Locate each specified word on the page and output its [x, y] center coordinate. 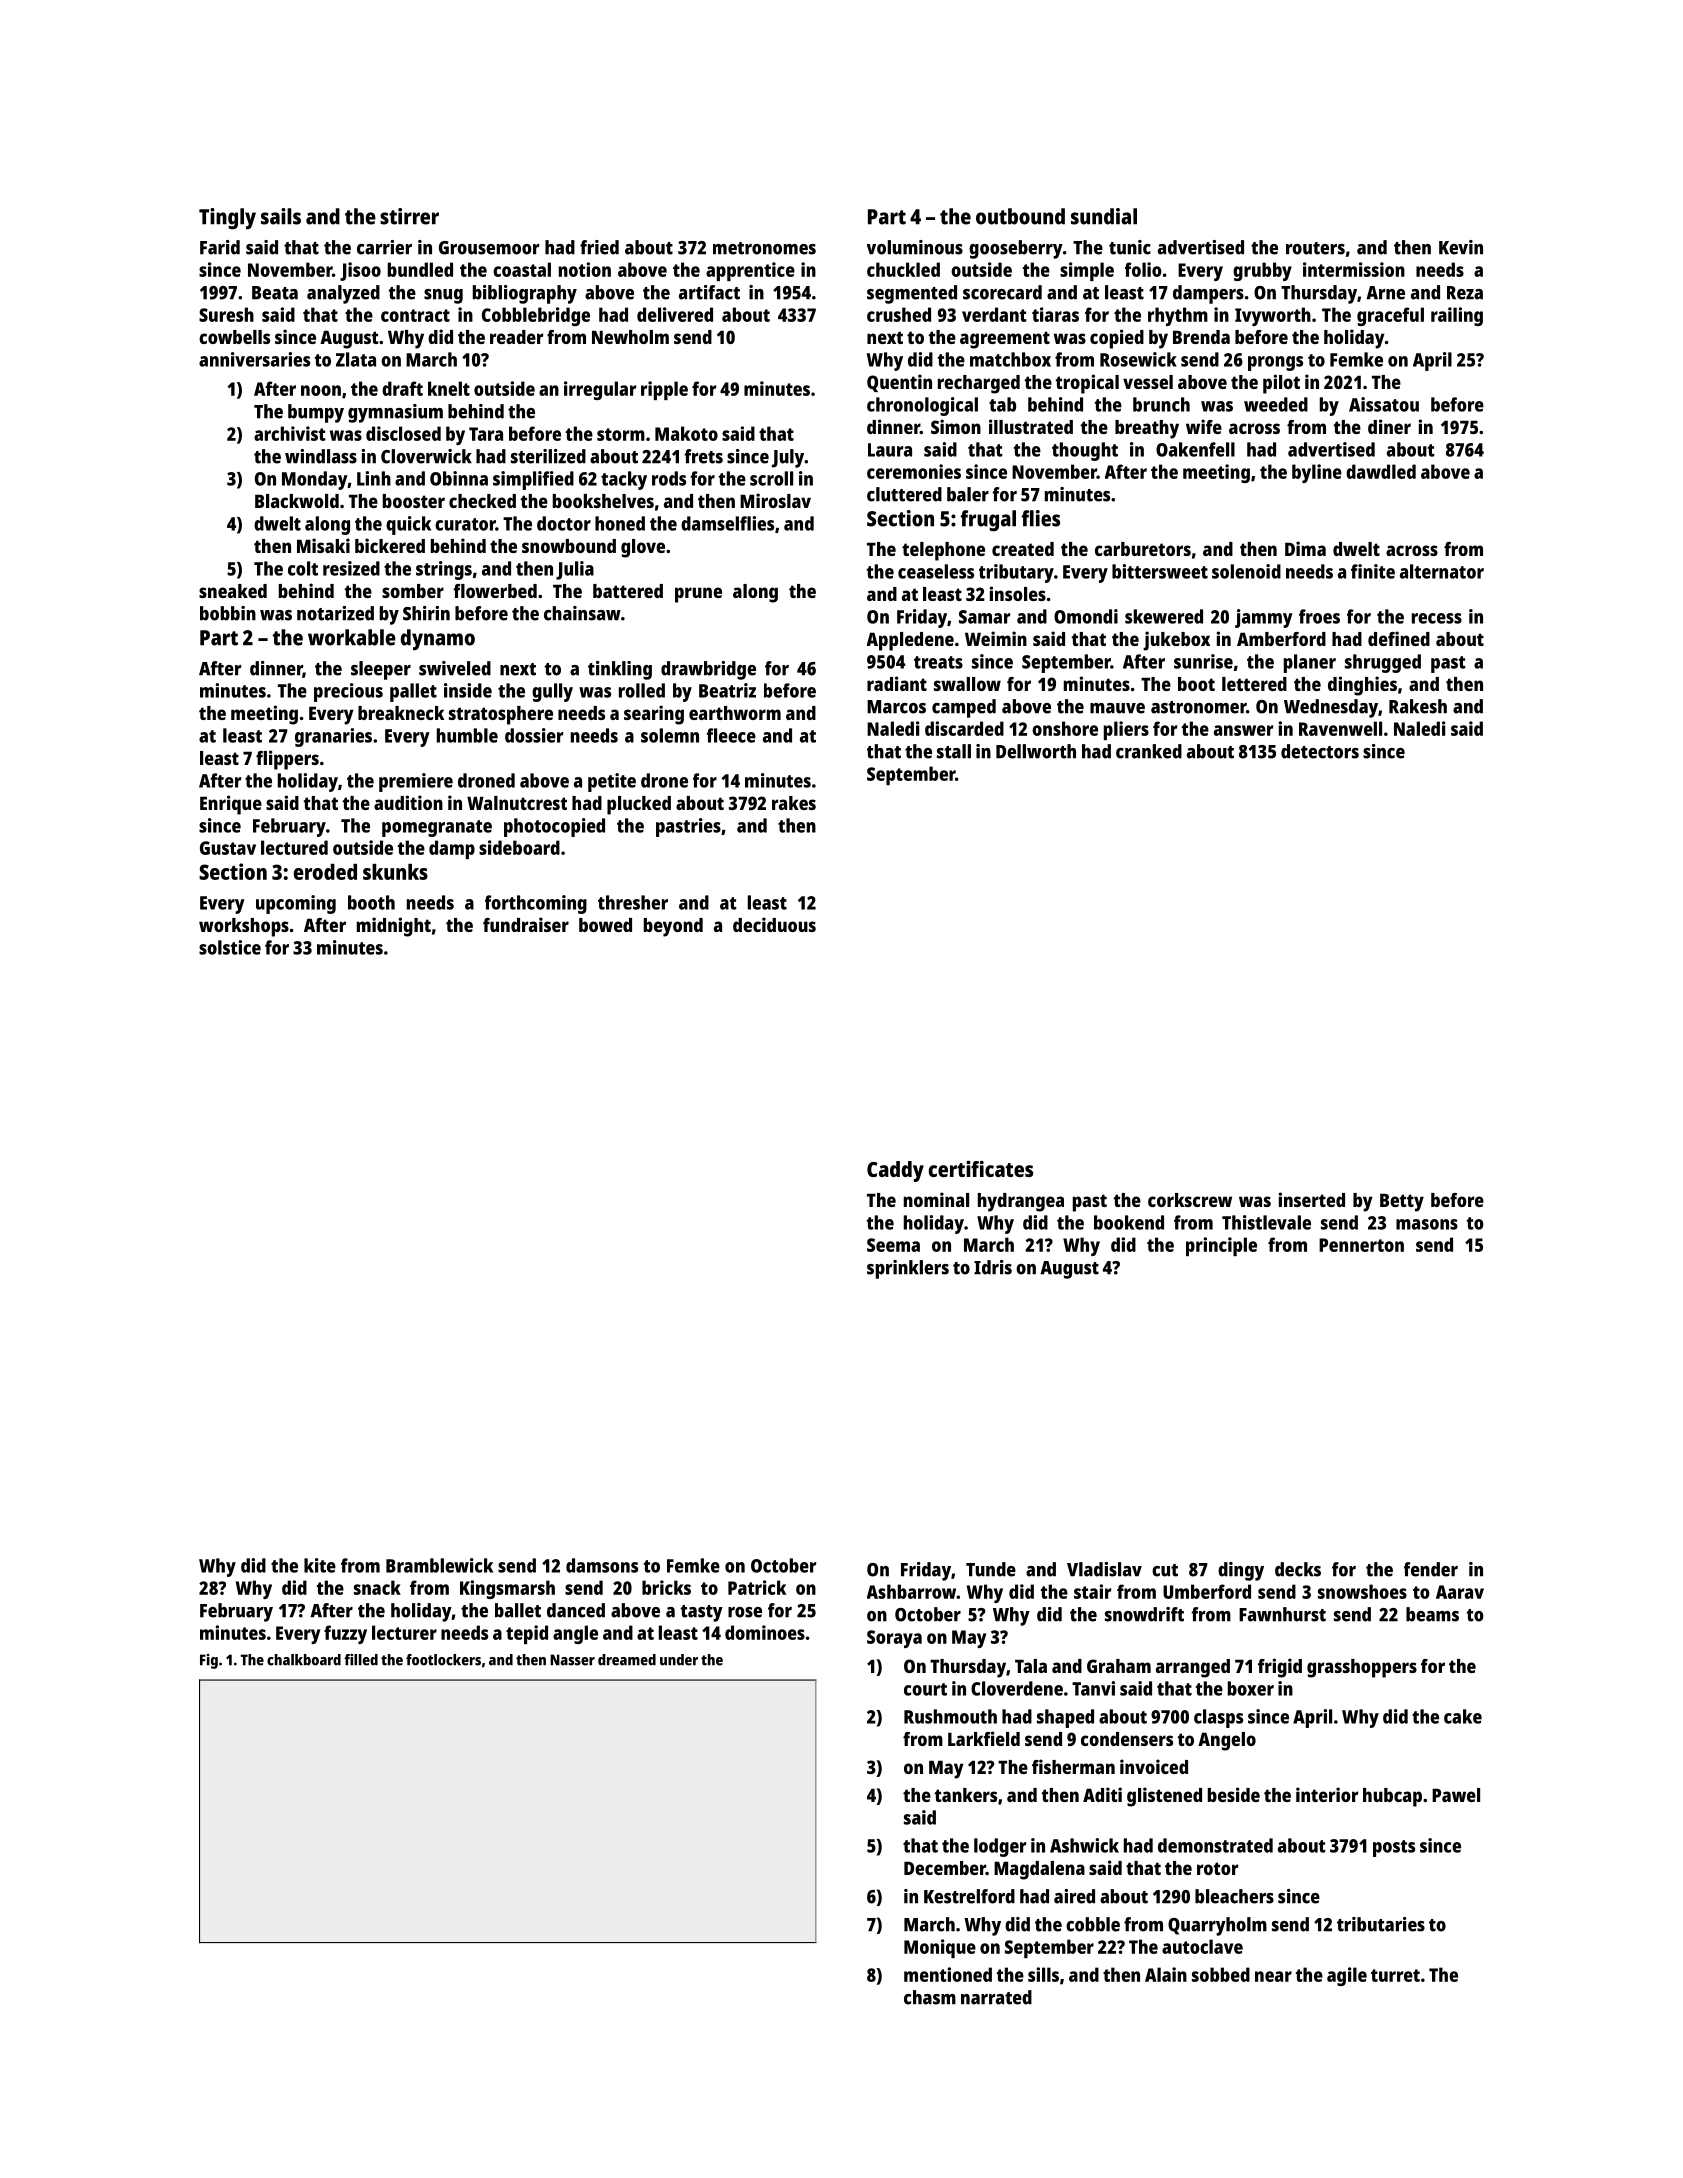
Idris [993, 1267]
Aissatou [1384, 404]
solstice [230, 947]
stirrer [409, 216]
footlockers [443, 1660]
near [1273, 1976]
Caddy [895, 1171]
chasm [930, 1997]
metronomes [764, 248]
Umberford [1207, 1591]
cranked [1149, 751]
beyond [673, 927]
